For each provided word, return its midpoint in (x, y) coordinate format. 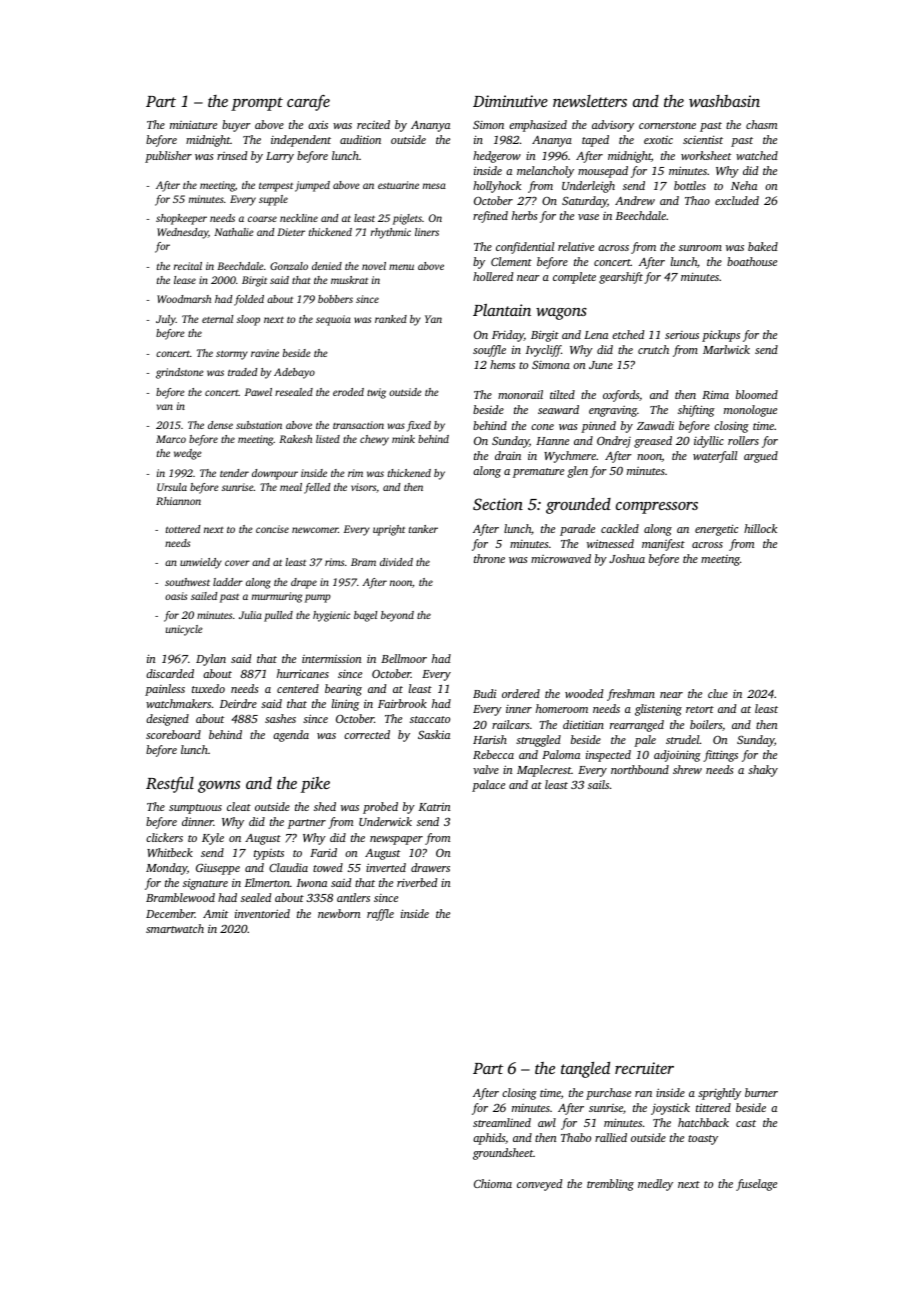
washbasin (724, 101)
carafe (308, 103)
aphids (489, 1139)
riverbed (417, 882)
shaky (763, 771)
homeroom (562, 708)
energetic (716, 530)
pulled (278, 616)
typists (269, 854)
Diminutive (510, 101)
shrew (687, 769)
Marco (171, 439)
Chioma (493, 1183)
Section (498, 504)
